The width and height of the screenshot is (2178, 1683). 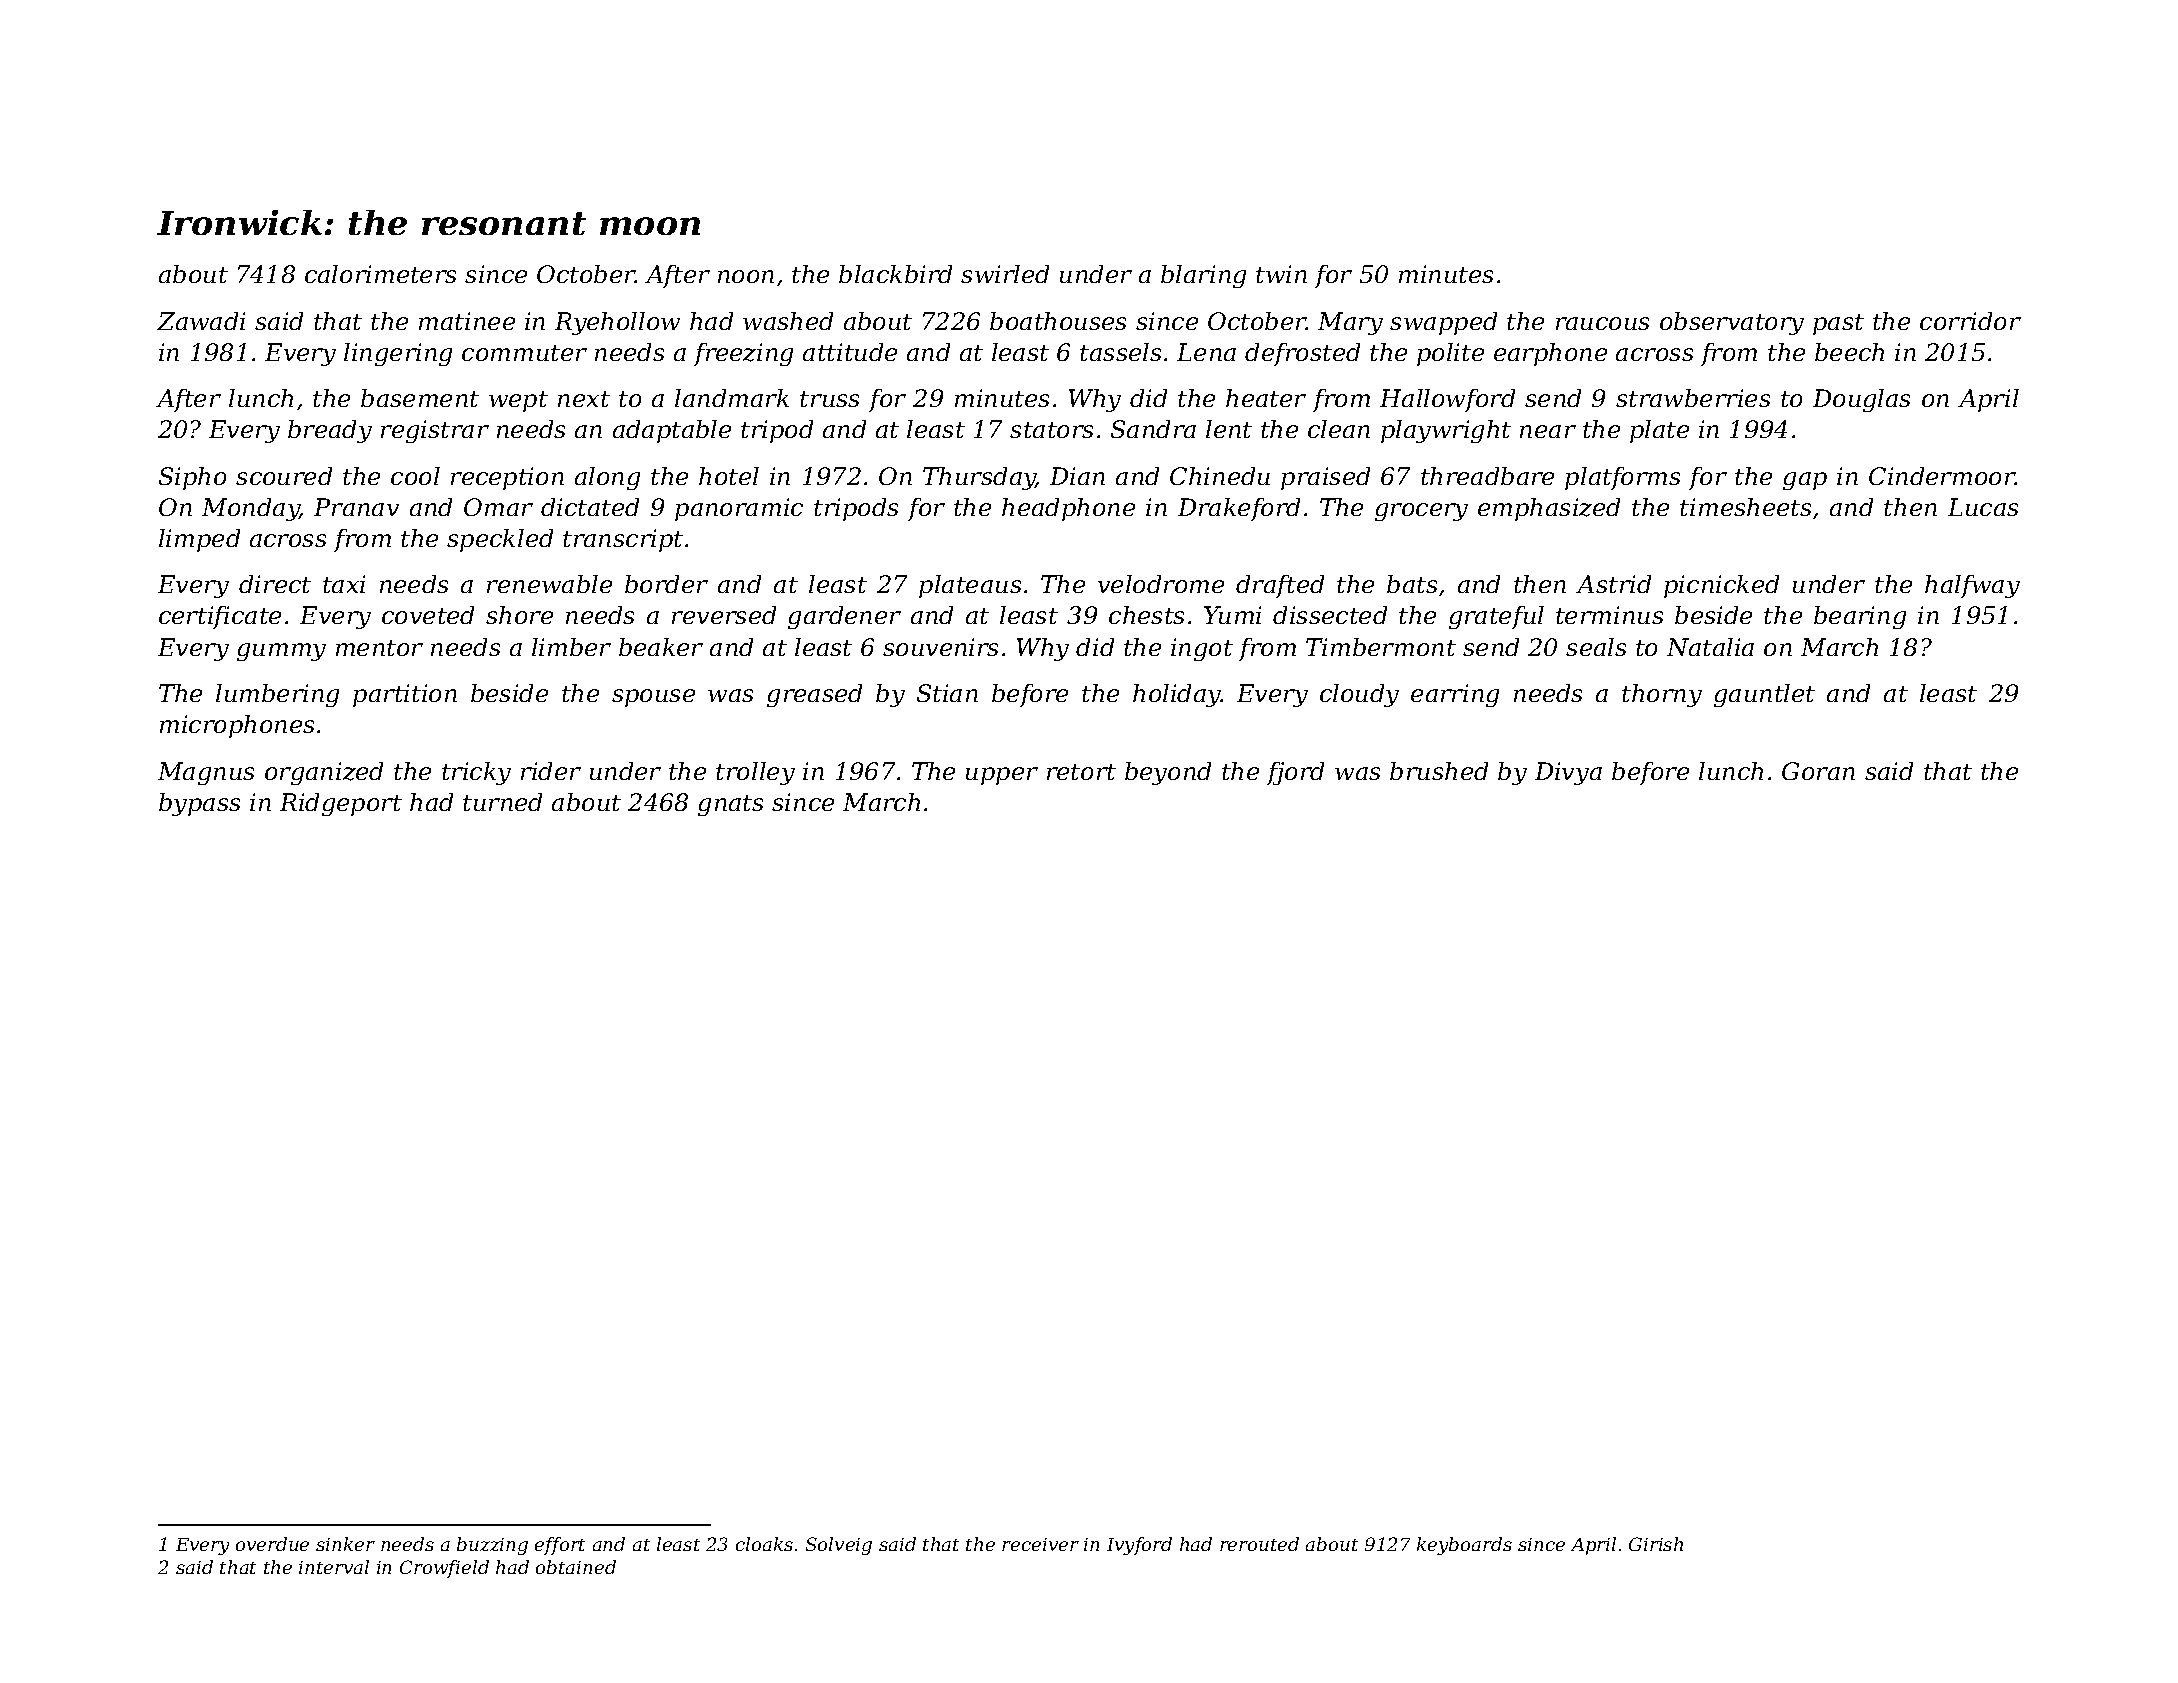 What do you see at coordinates (1656, 1544) in the screenshot?
I see `Girish` at bounding box center [1656, 1544].
